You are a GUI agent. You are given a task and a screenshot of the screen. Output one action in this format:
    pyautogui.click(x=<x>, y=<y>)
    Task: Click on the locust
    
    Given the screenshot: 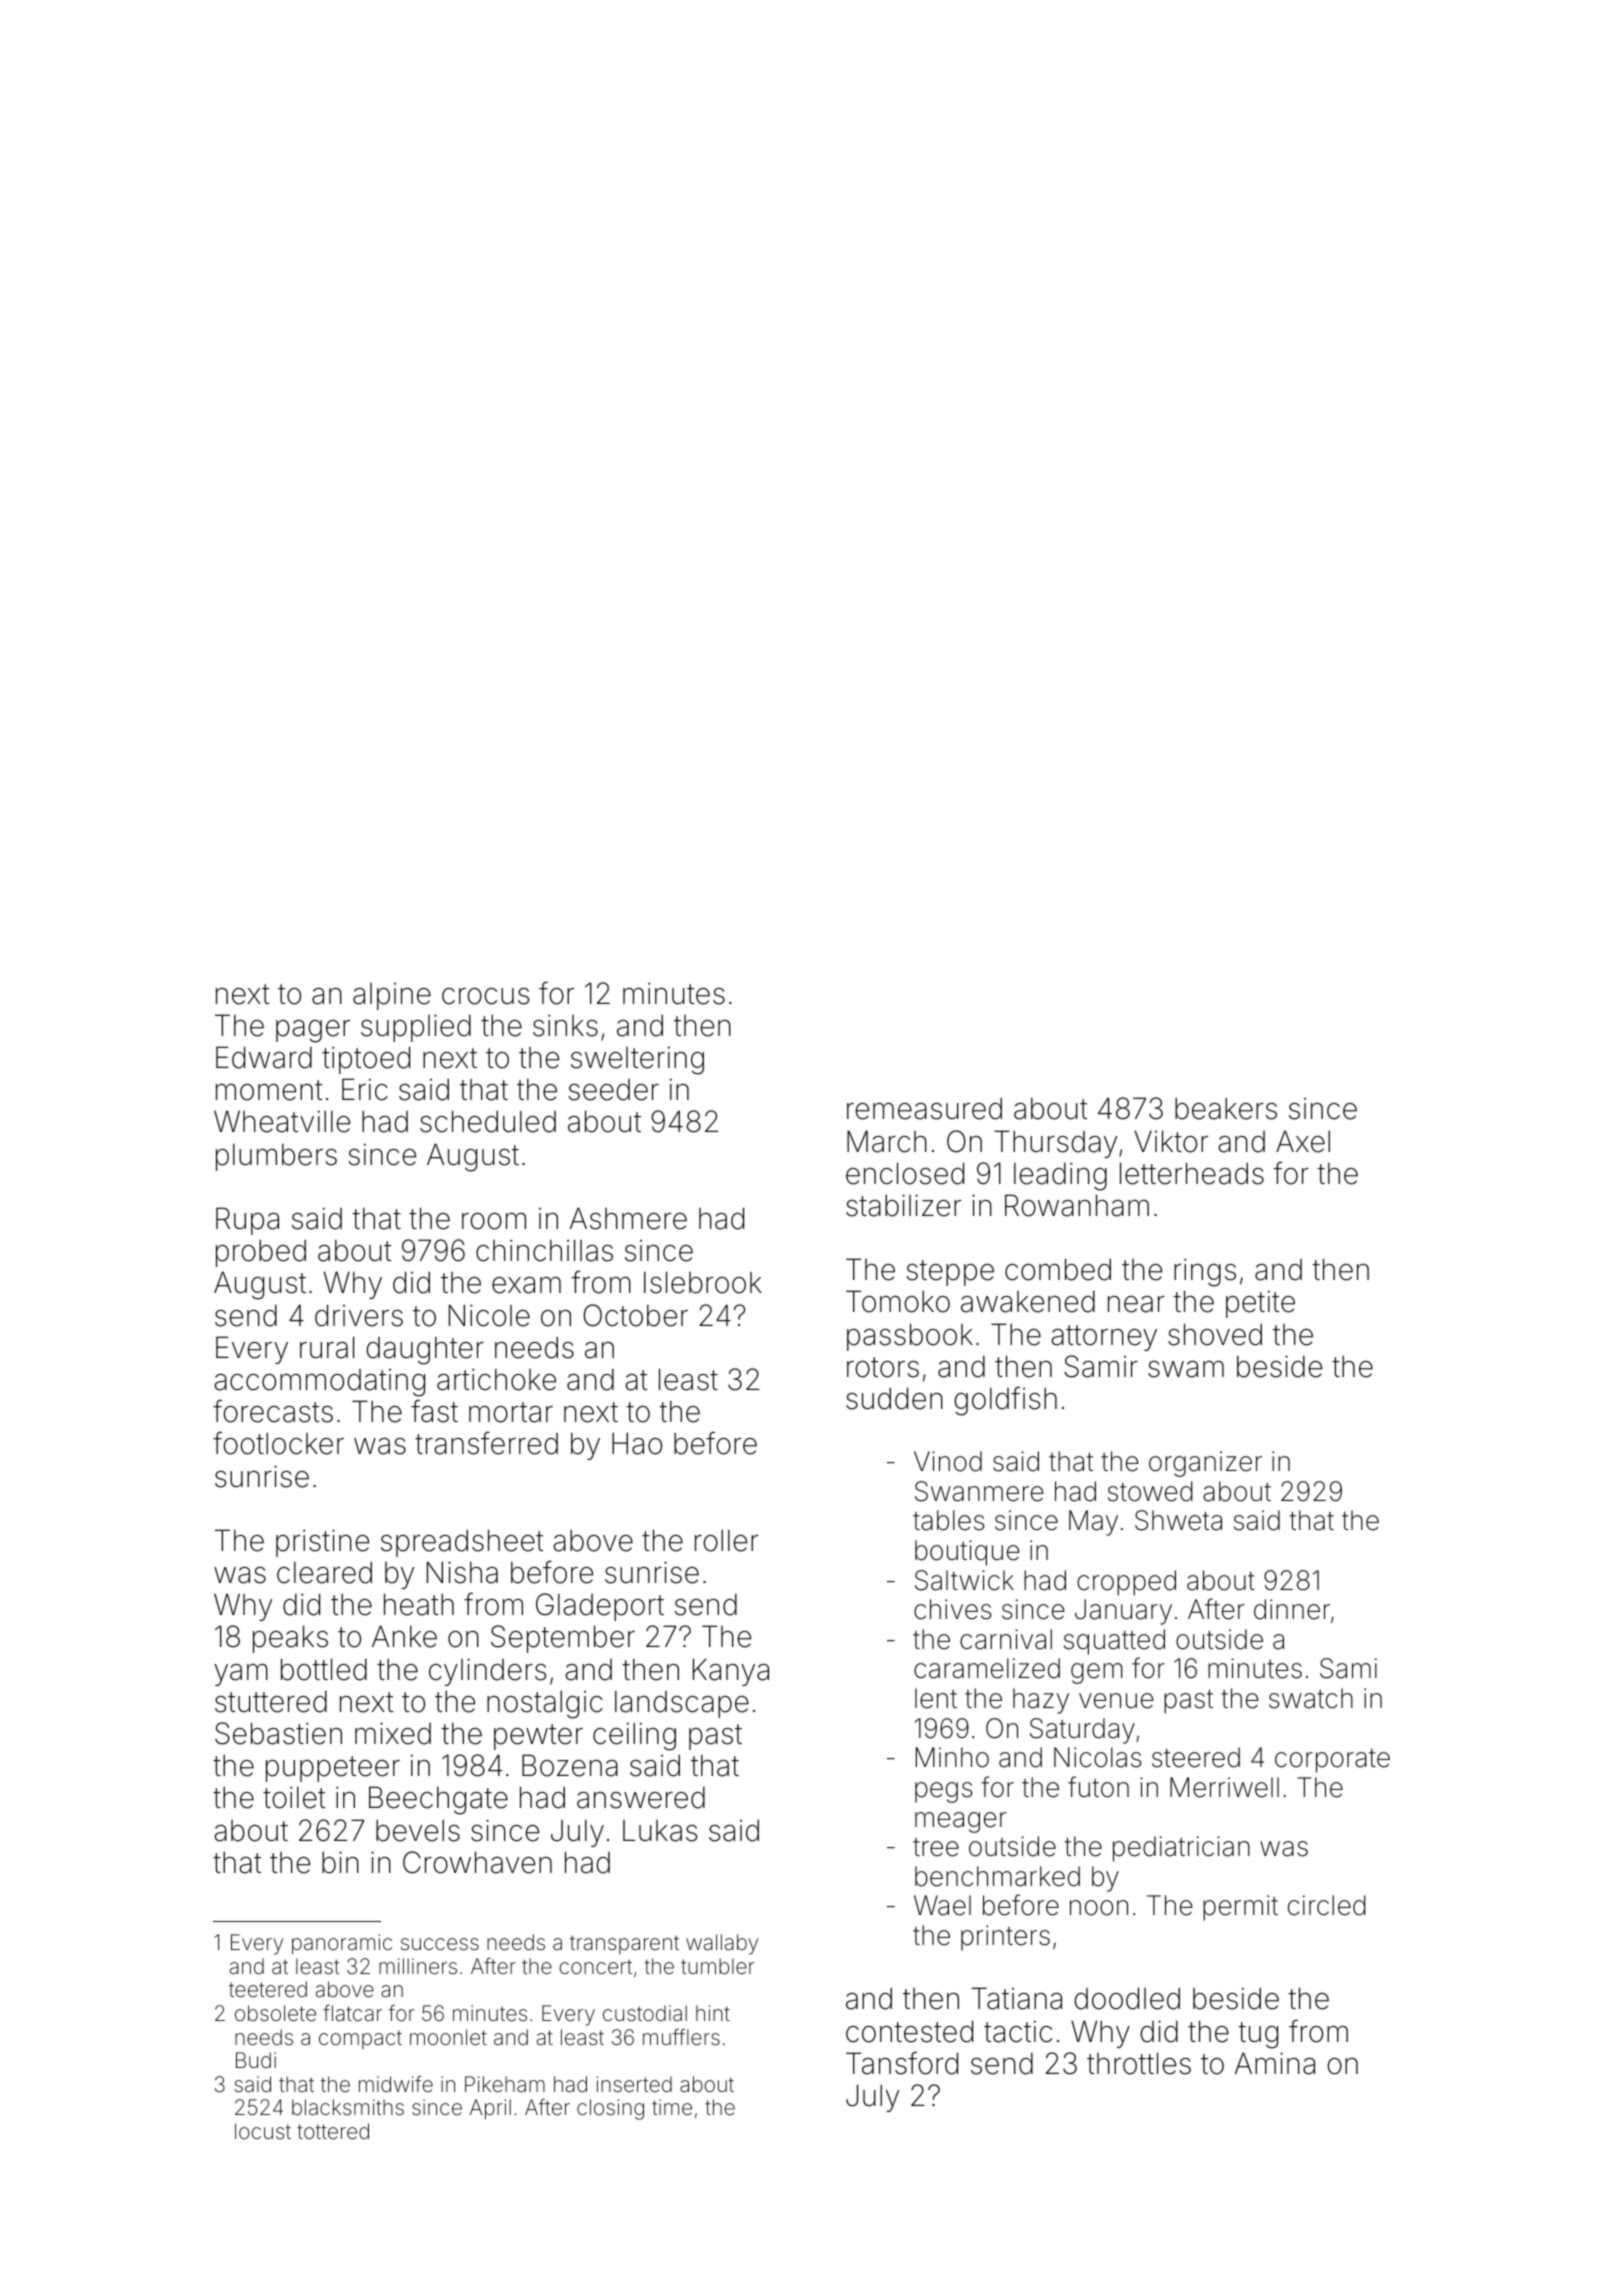 What is the action you would take?
    pyautogui.click(x=263, y=2131)
